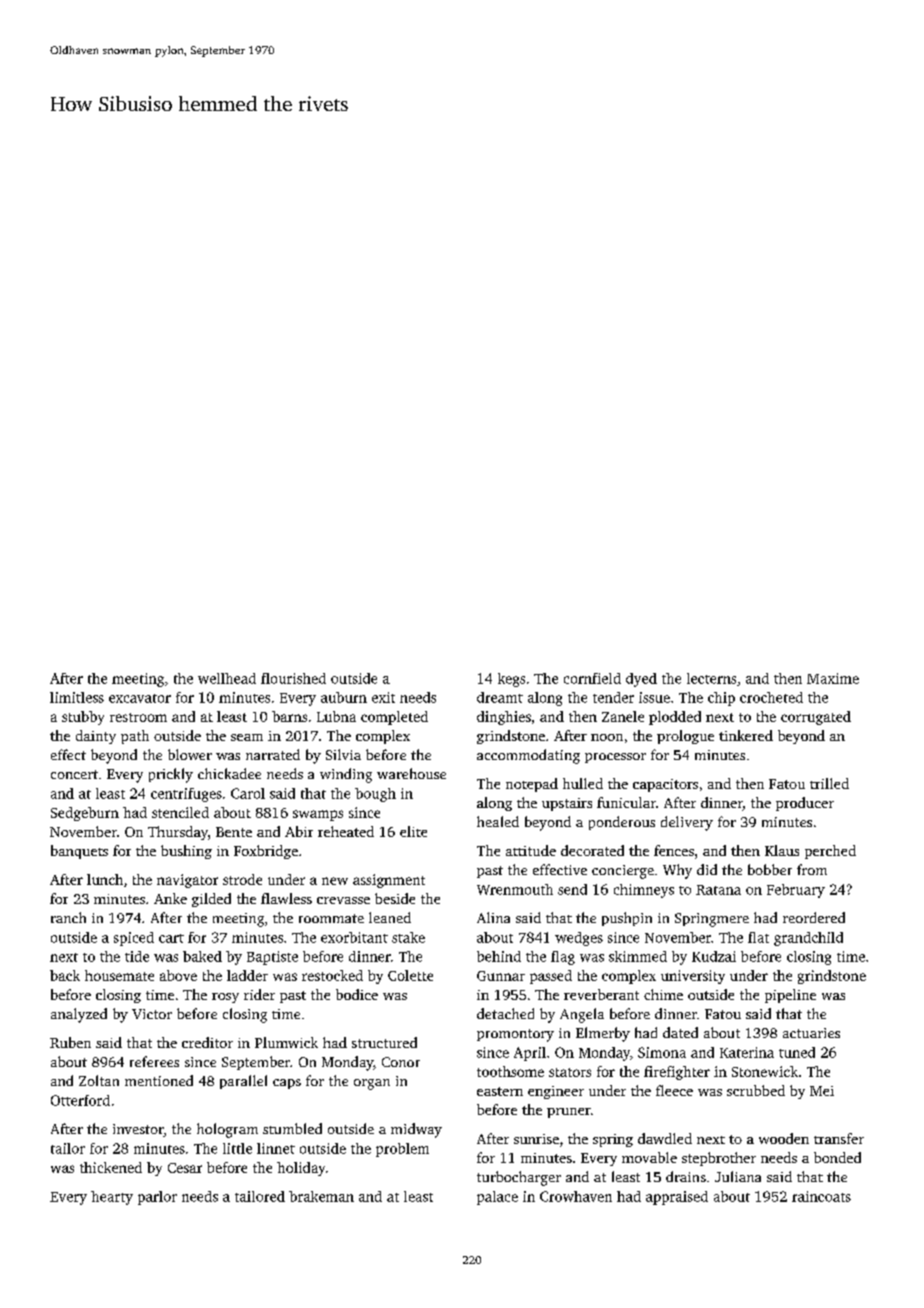 This image has height=1308, width=924. I want to click on limitless, so click(77, 697).
